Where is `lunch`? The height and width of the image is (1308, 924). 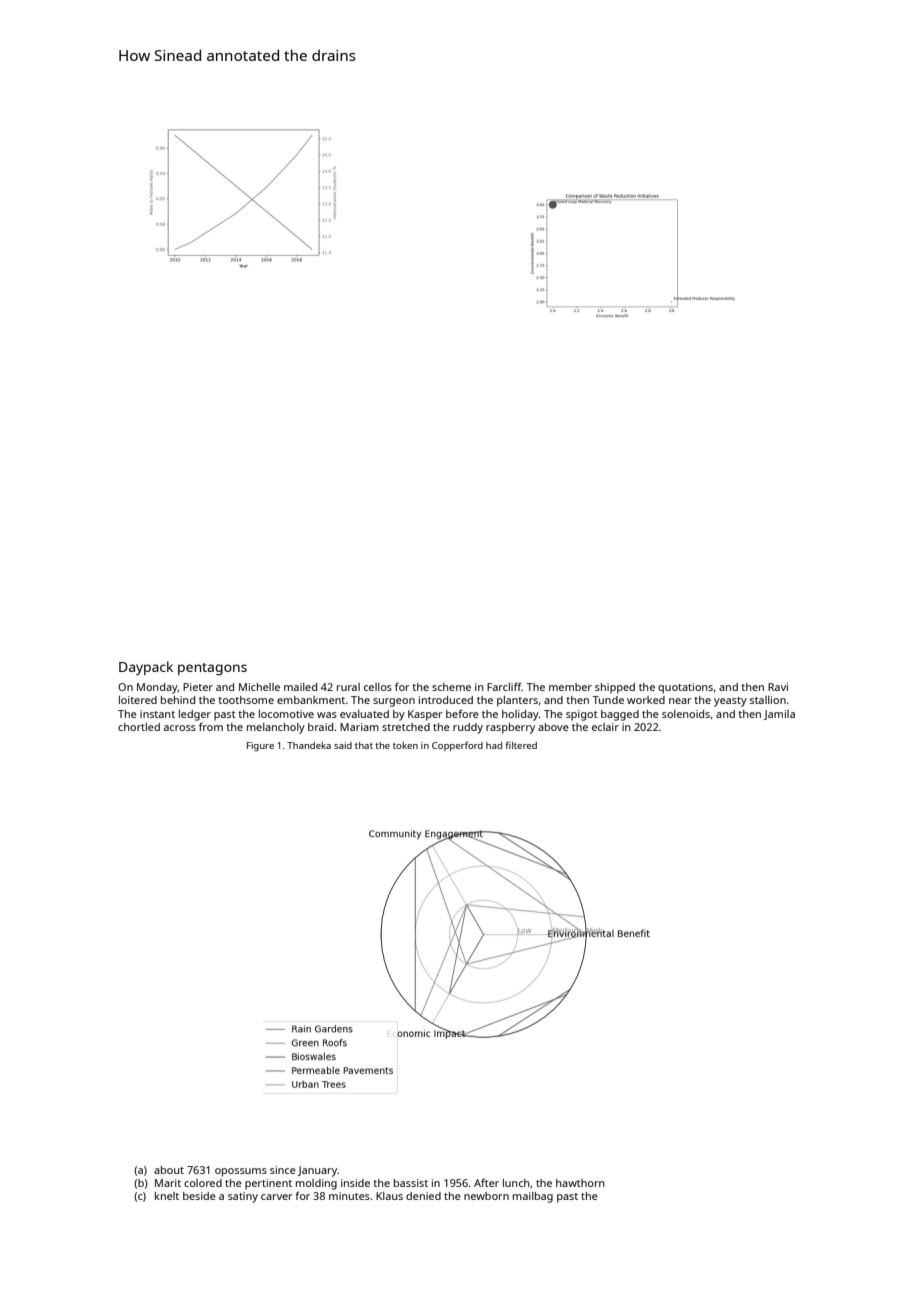 lunch is located at coordinates (516, 1183).
